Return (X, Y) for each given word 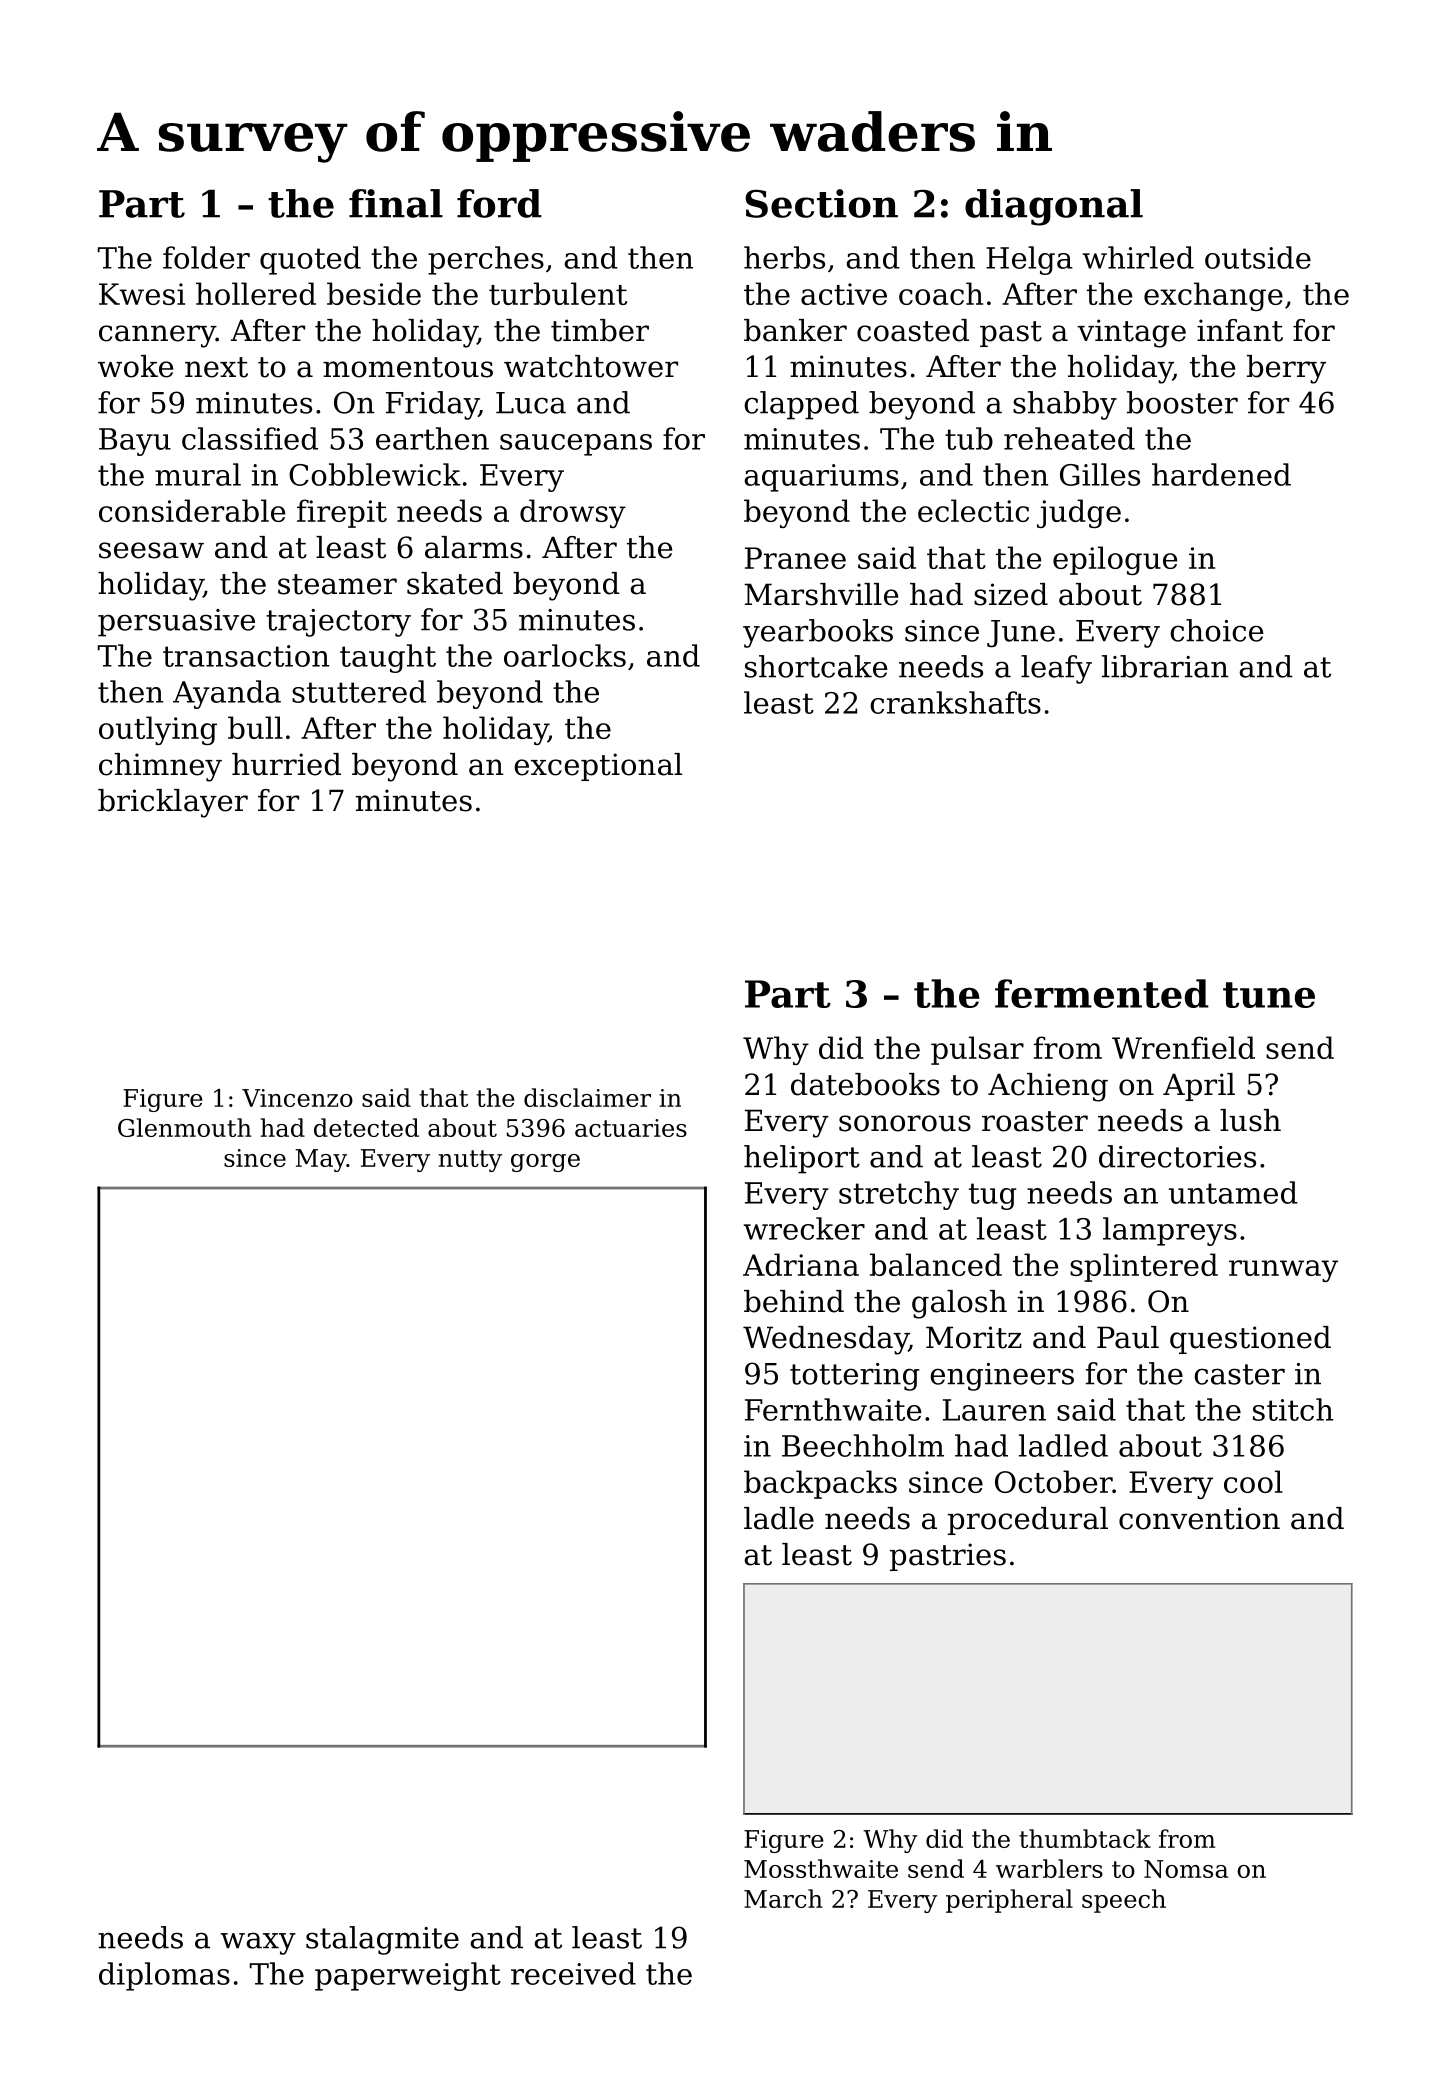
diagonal (1054, 207)
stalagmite (382, 1940)
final (396, 203)
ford (499, 203)
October (1053, 1481)
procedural (1028, 1521)
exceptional (598, 767)
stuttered (359, 691)
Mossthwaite (821, 1868)
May (321, 1160)
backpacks (820, 1484)
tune (1269, 995)
